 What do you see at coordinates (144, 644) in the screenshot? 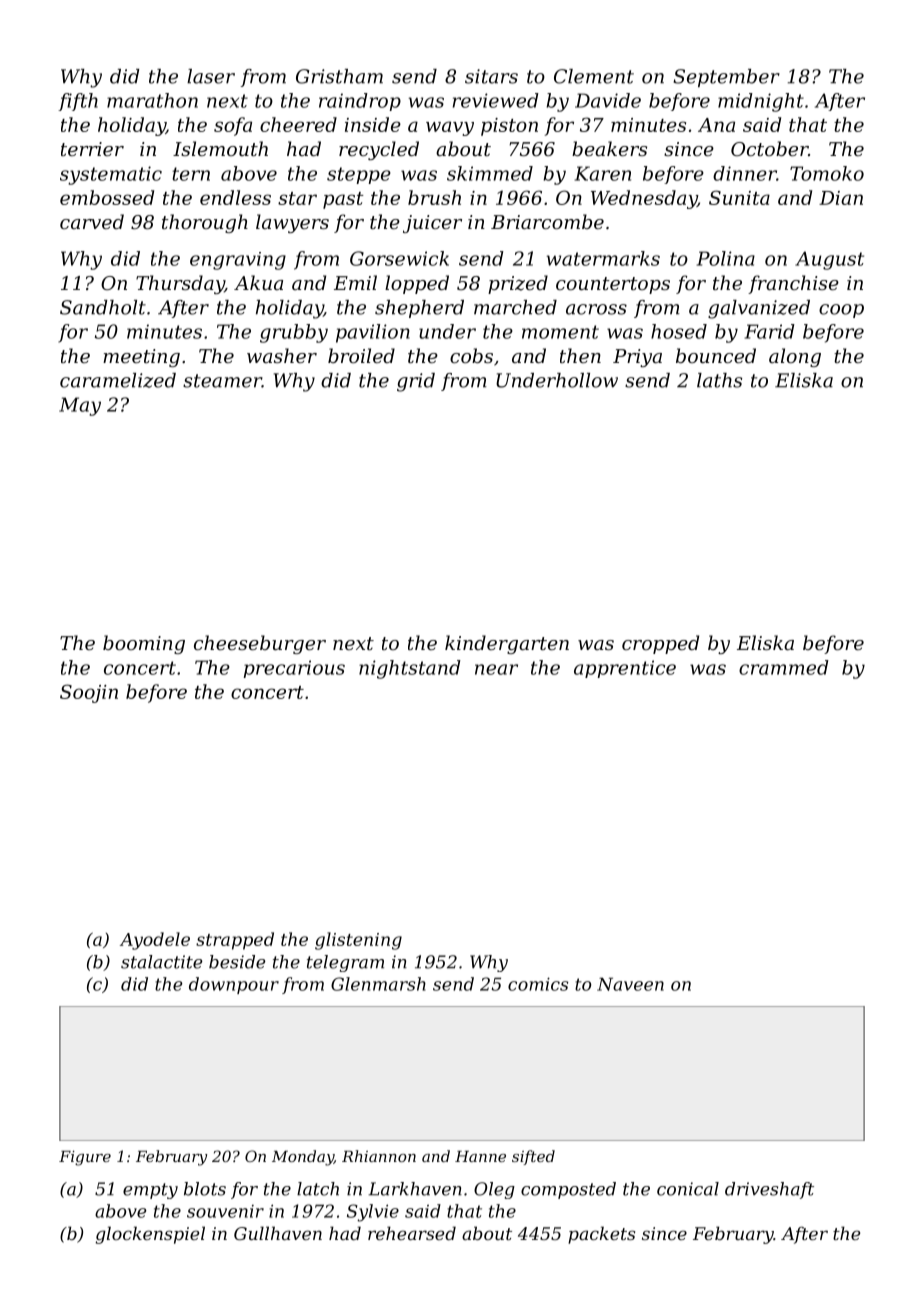
I see `booming` at bounding box center [144, 644].
